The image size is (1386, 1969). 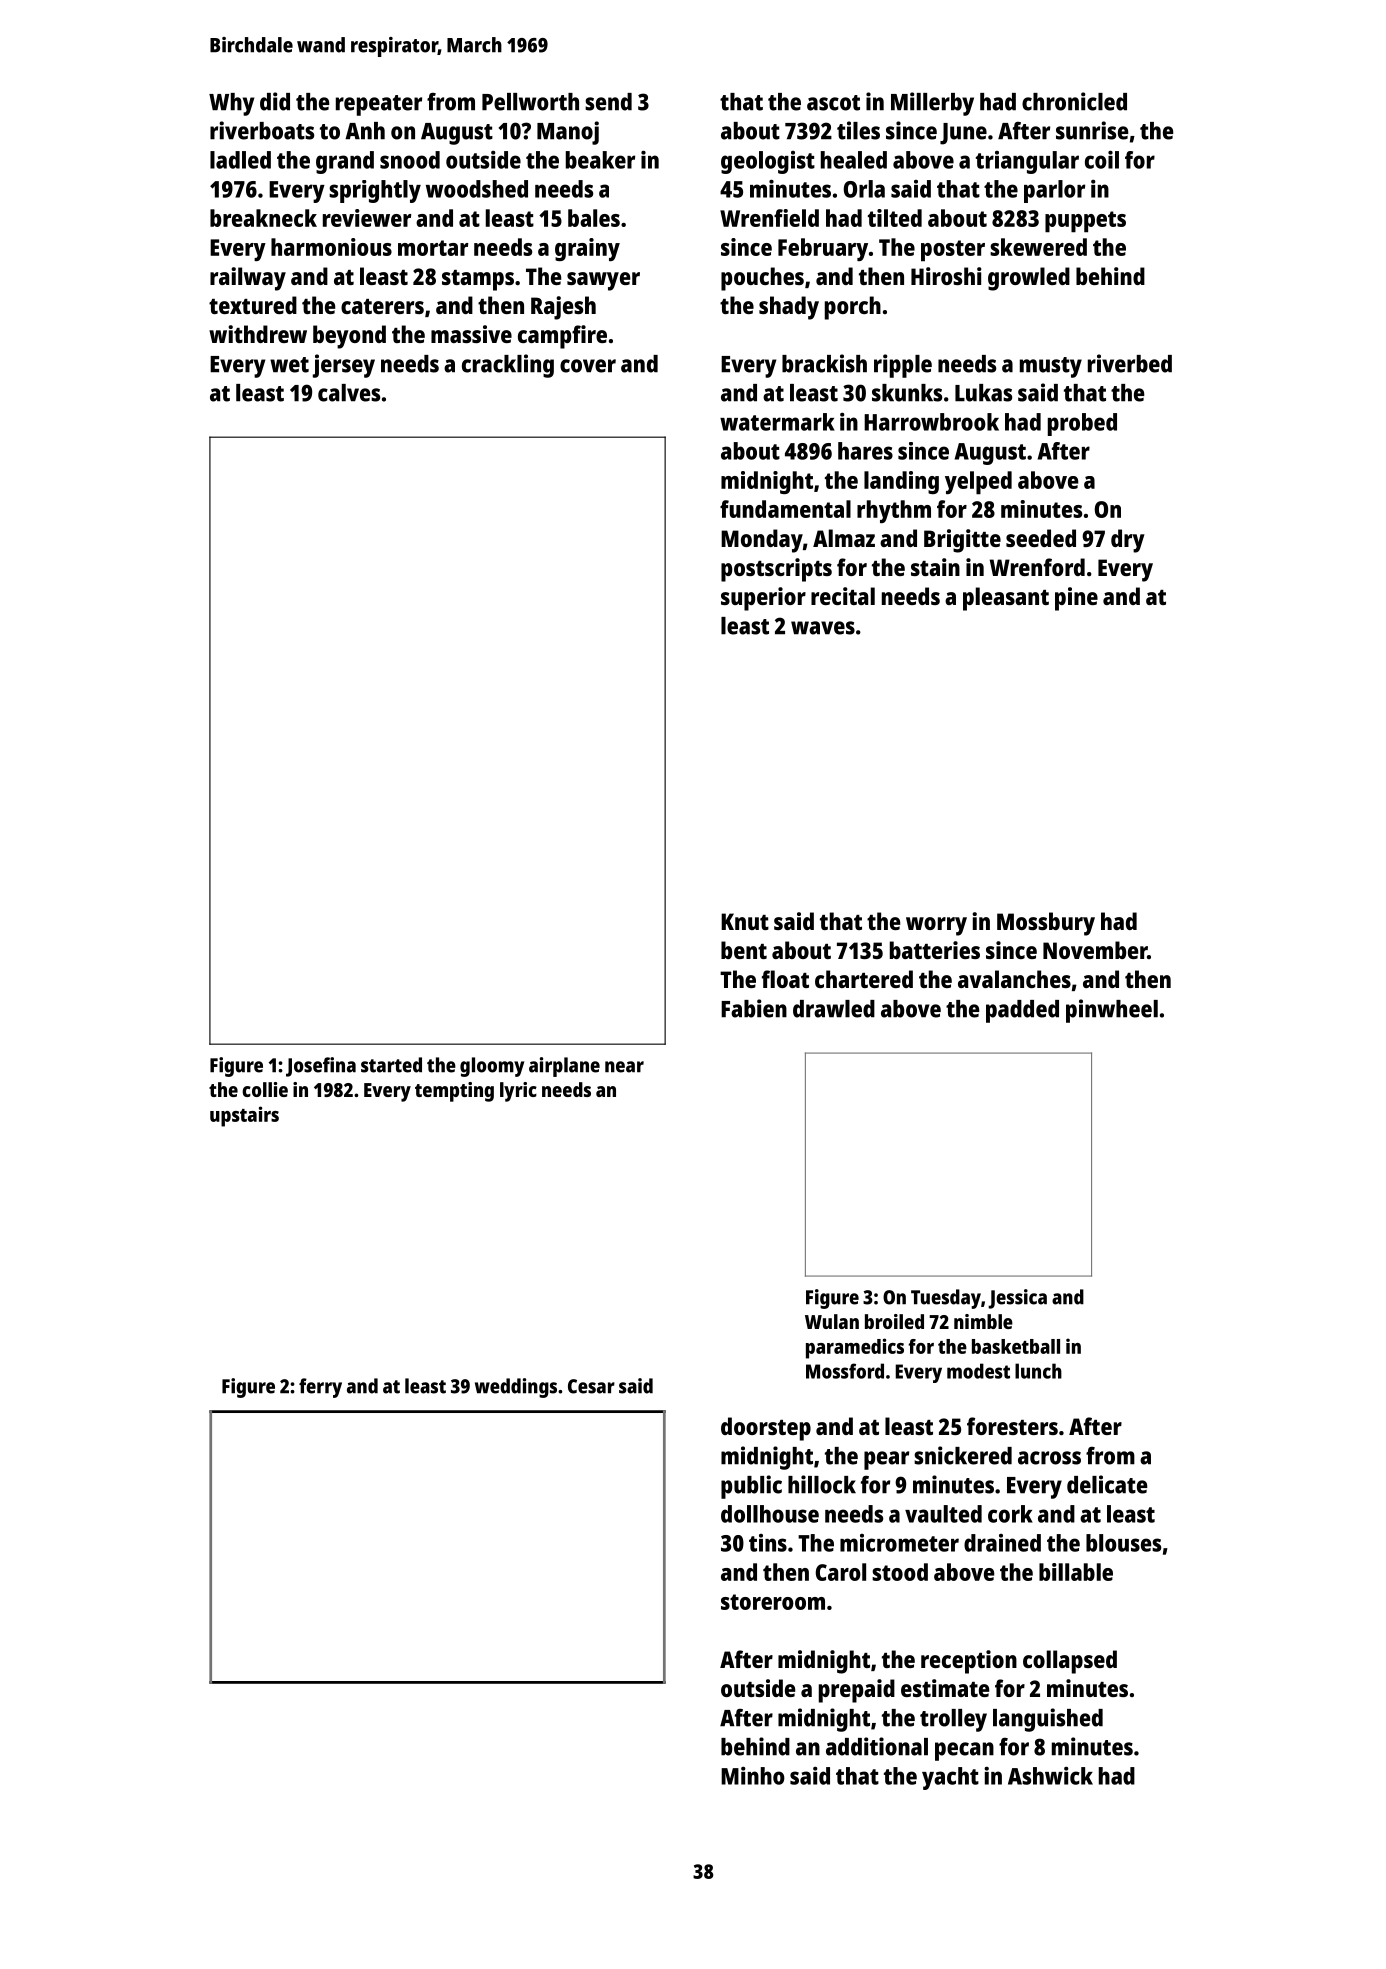 I want to click on near, so click(x=624, y=1067).
